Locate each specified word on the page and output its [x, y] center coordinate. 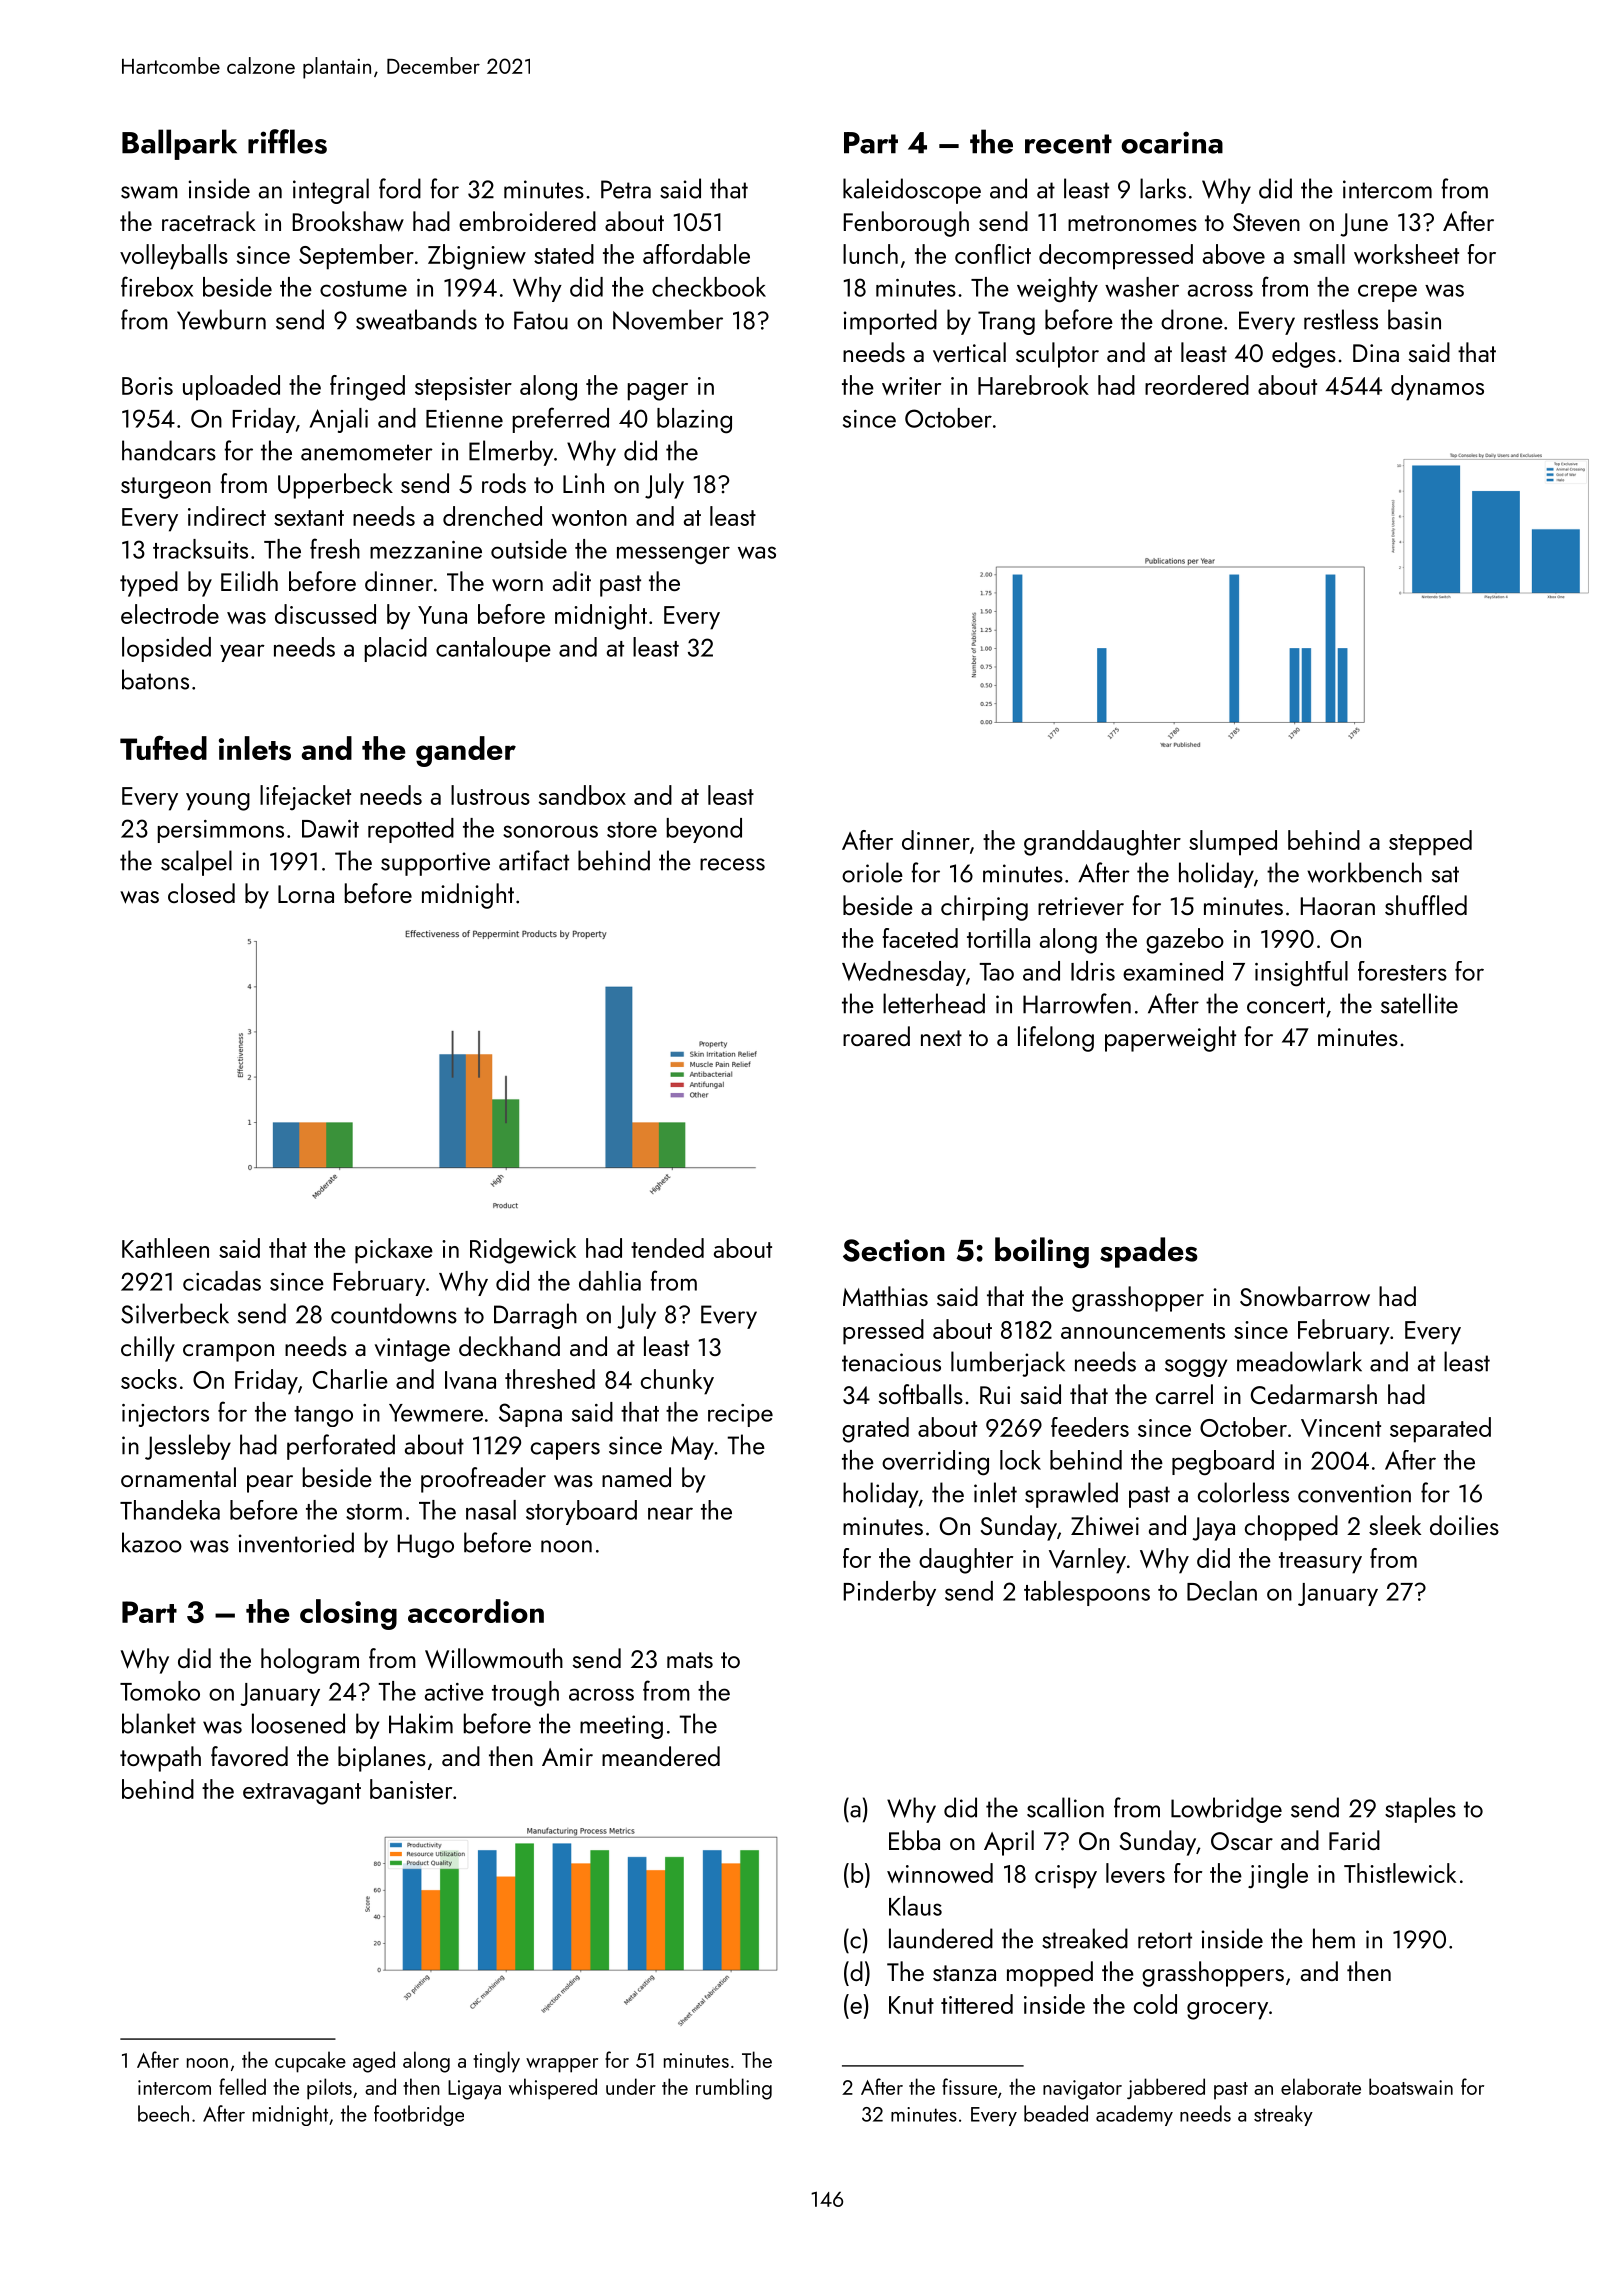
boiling [1042, 1252]
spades [1149, 1252]
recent [1068, 144]
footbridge [419, 2115]
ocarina [1172, 142]
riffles [287, 141]
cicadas [222, 1281]
